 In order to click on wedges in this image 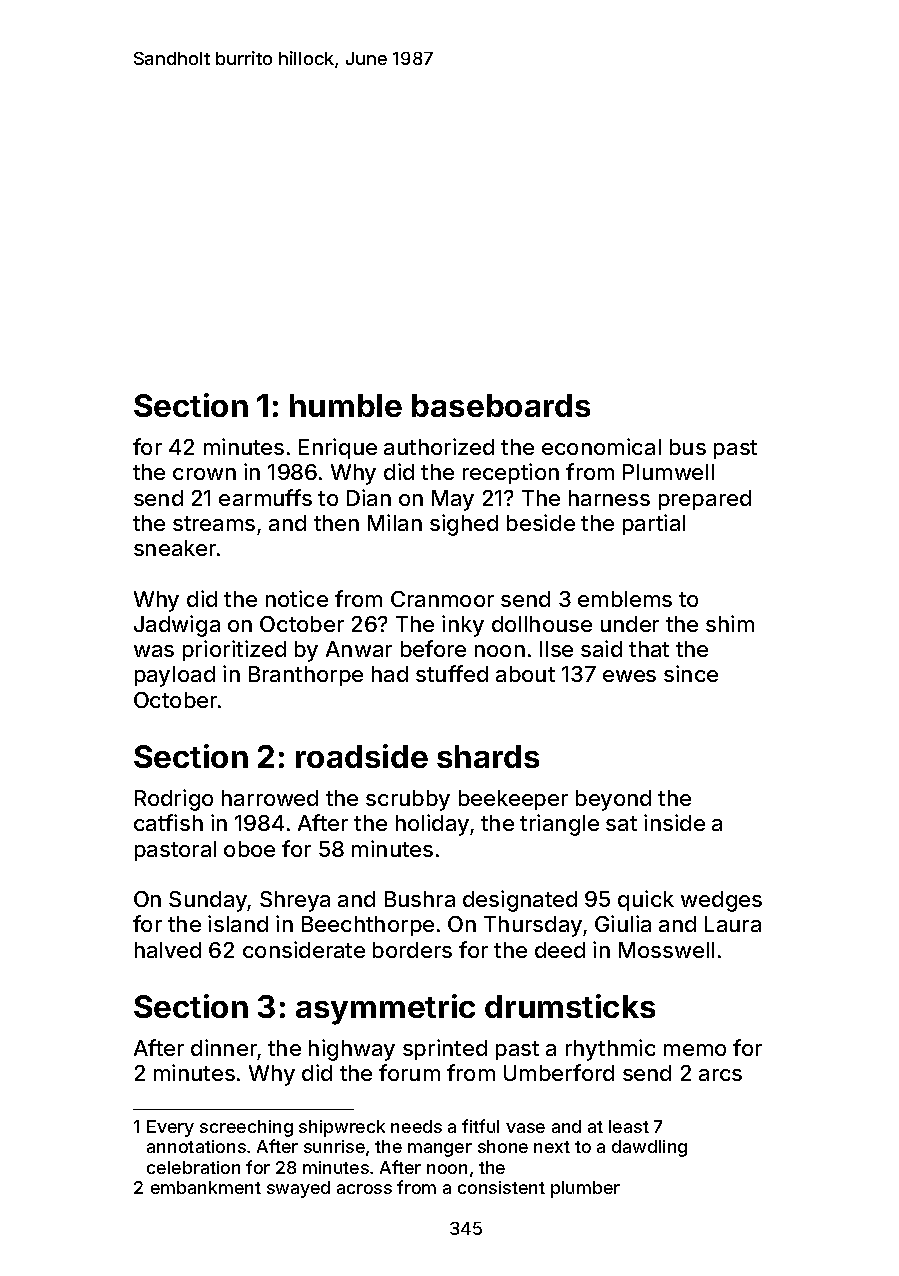, I will do `click(721, 901)`.
